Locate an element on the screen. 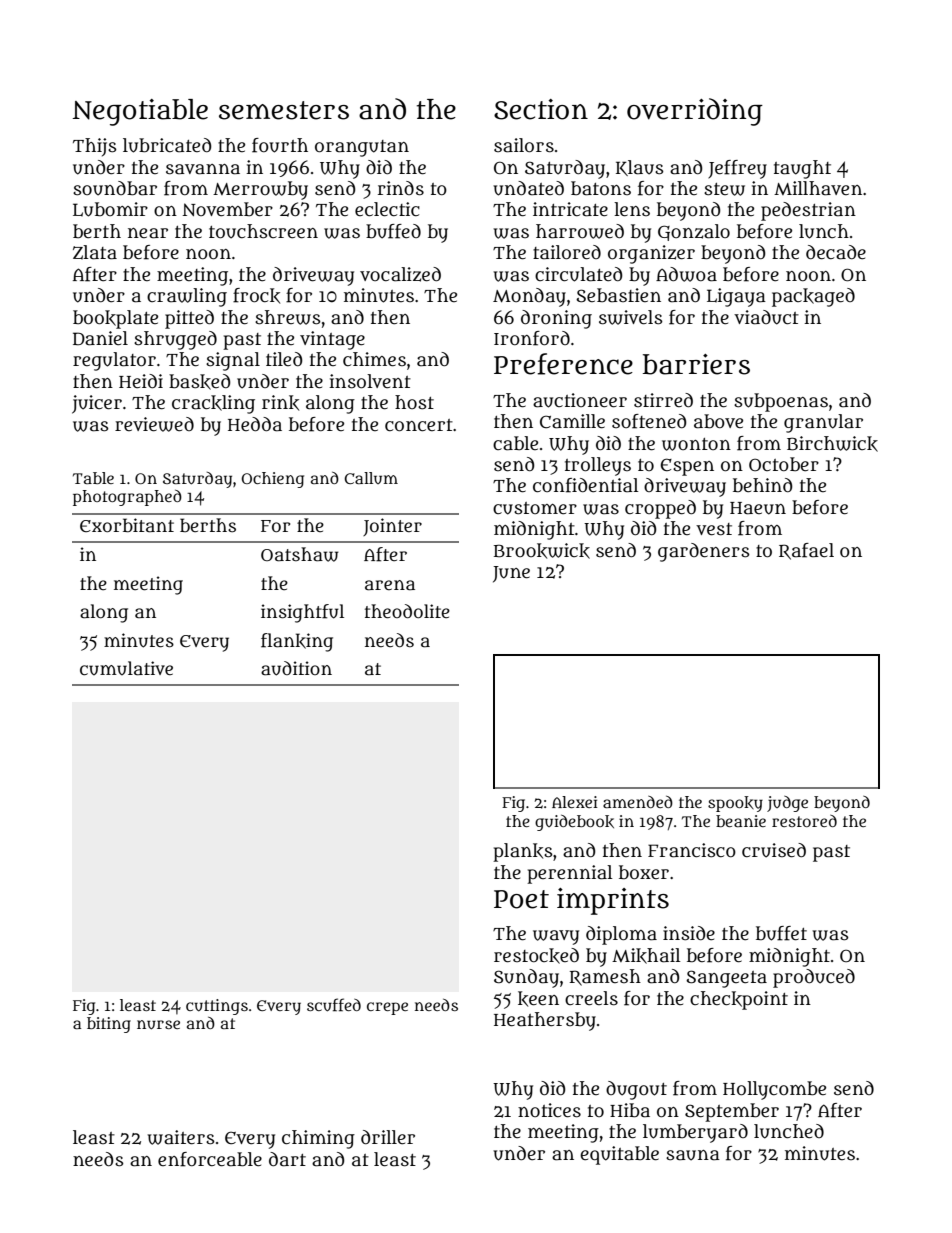 Image resolution: width=952 pixels, height=1233 pixels. Negotiable is located at coordinates (140, 112).
